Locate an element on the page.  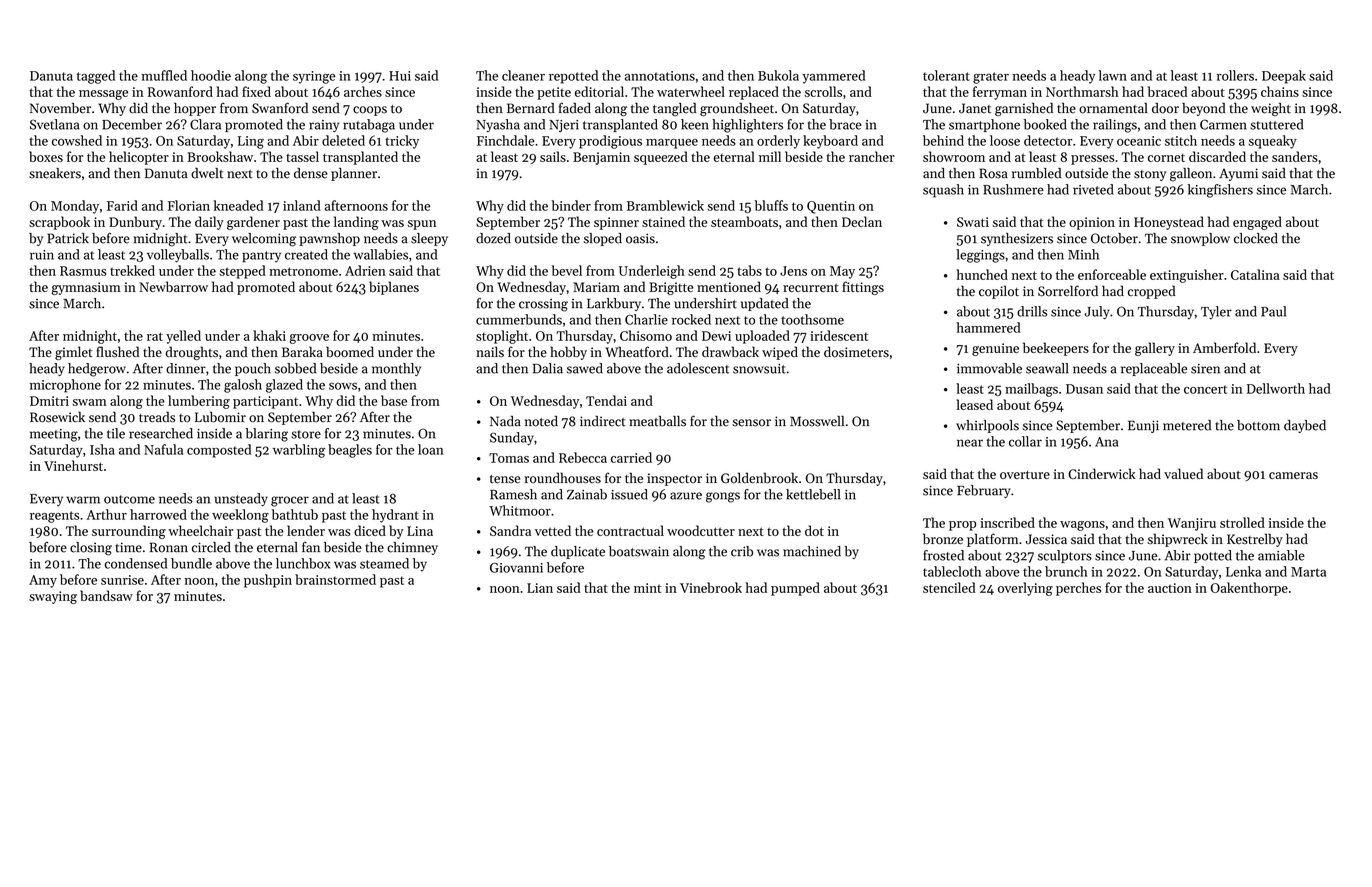
monthly is located at coordinates (396, 369).
